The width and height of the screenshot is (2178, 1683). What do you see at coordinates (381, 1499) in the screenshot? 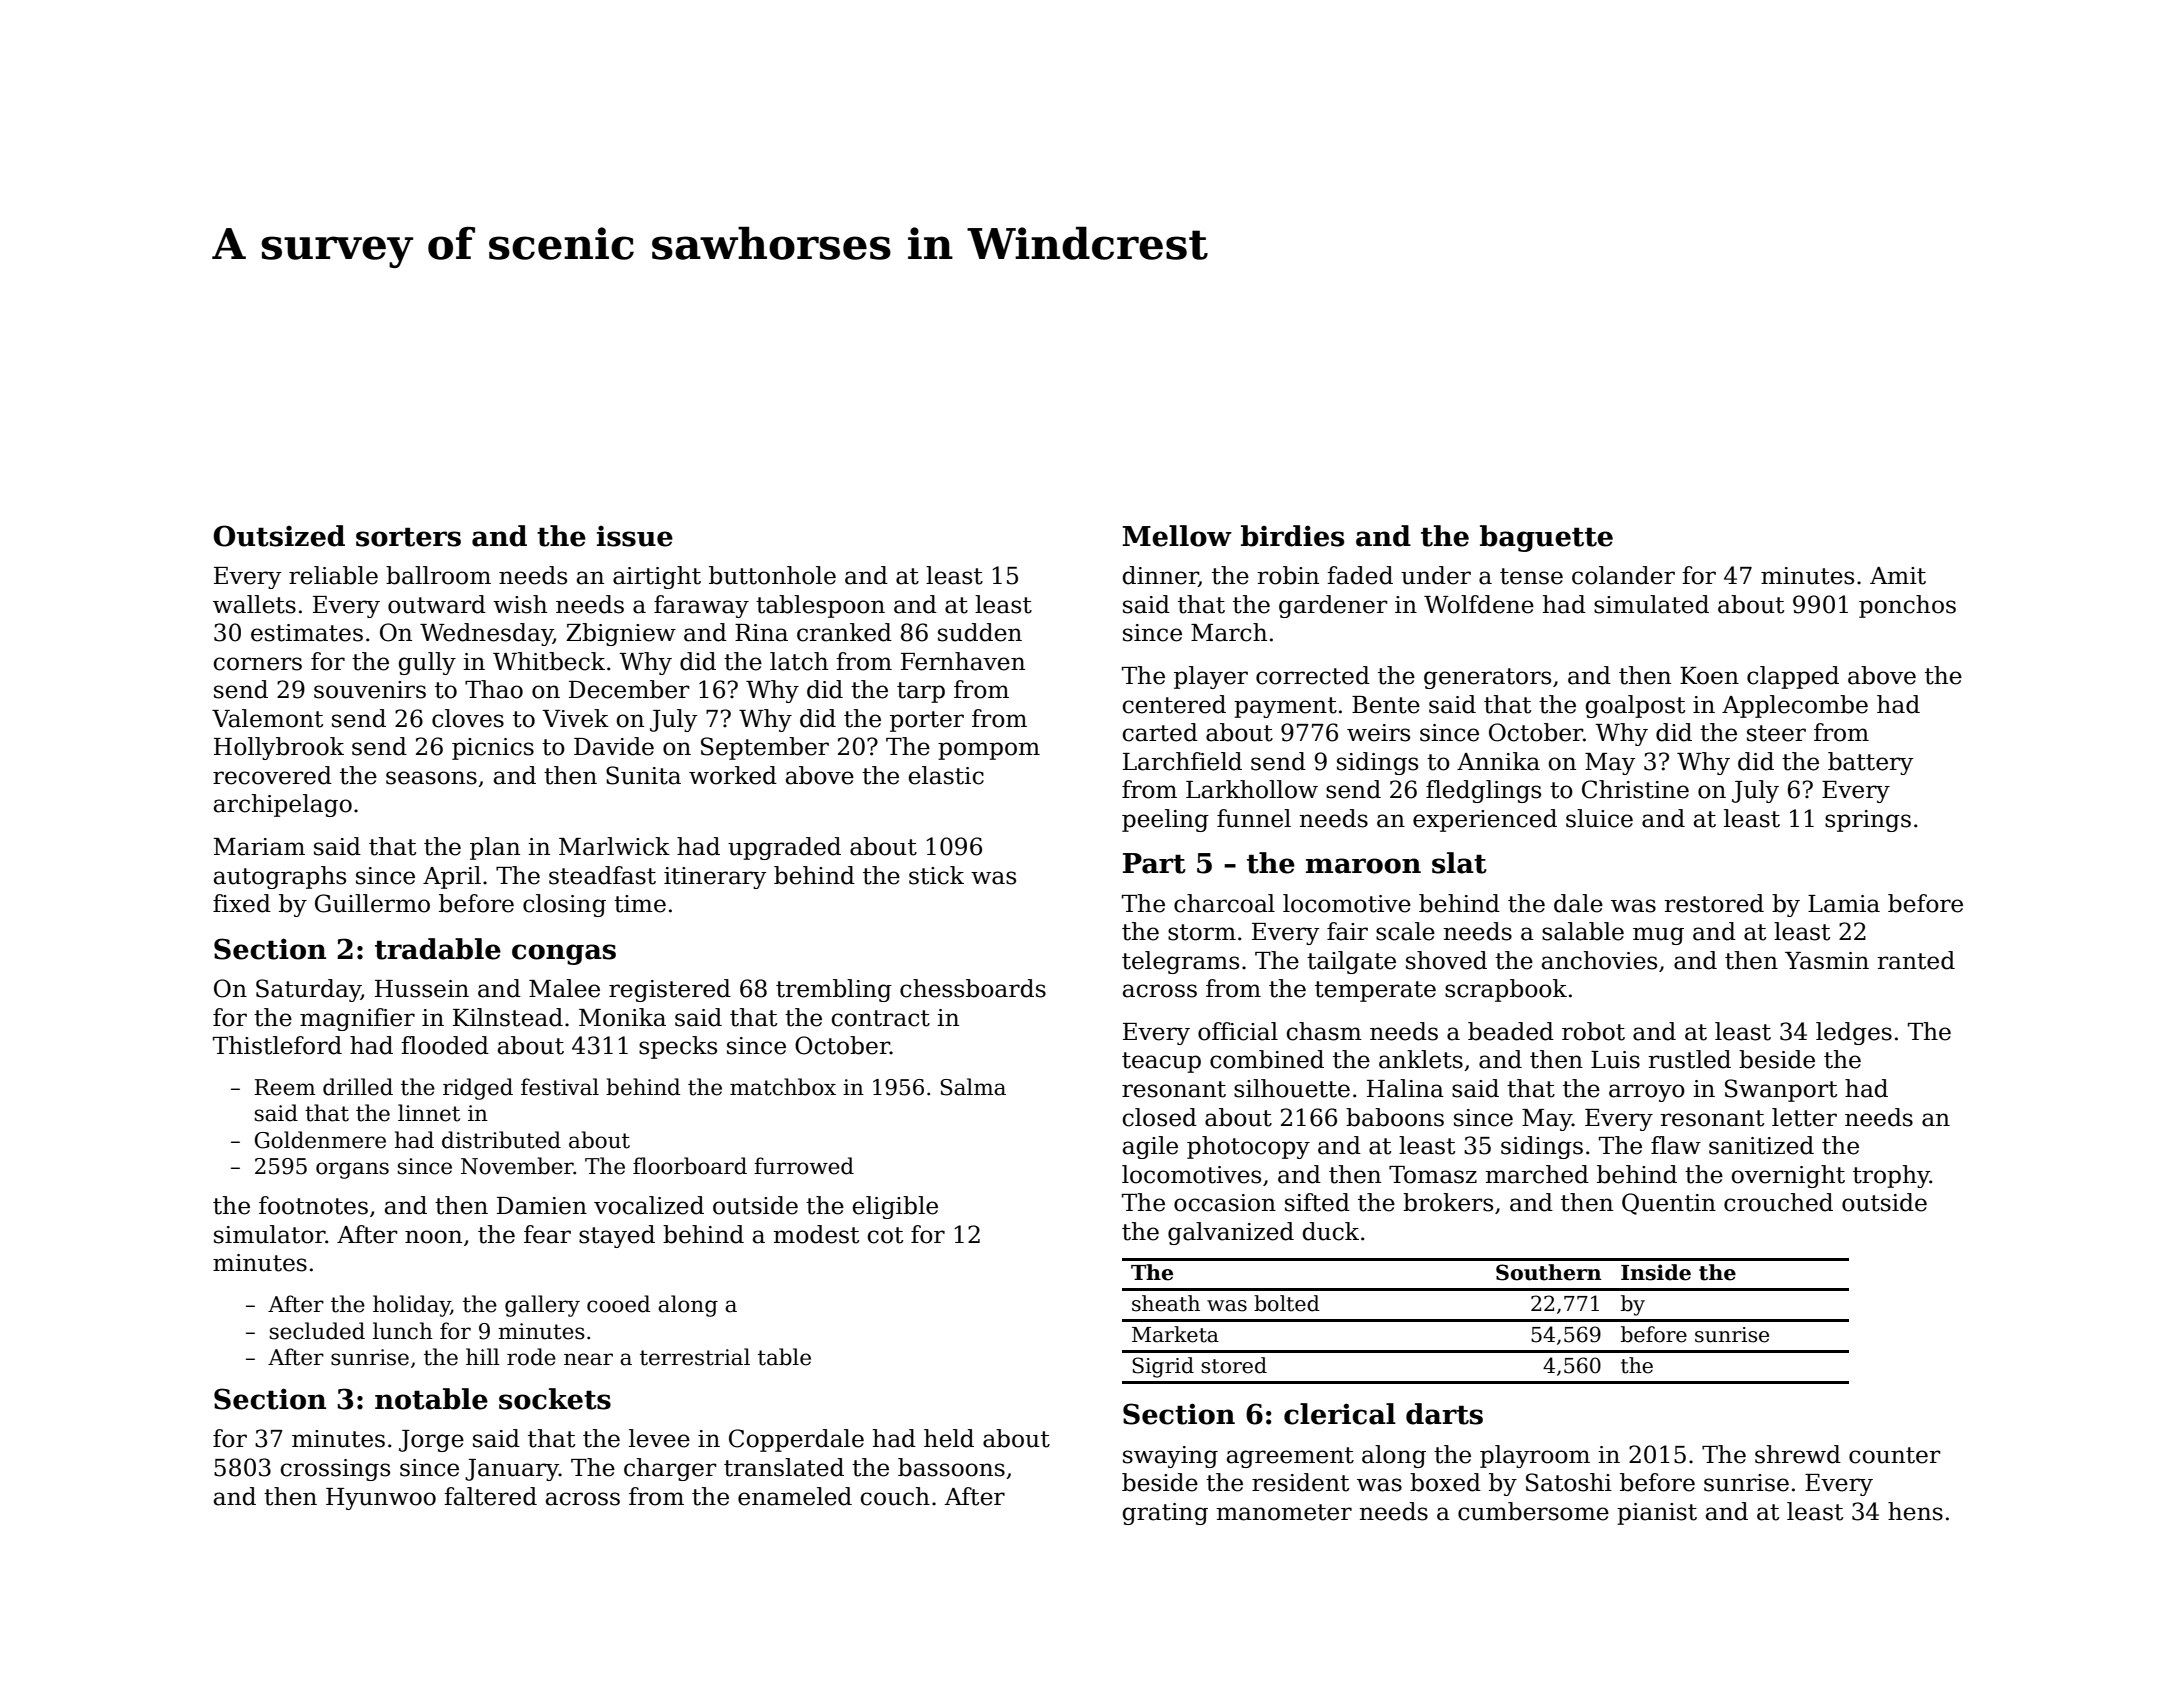
I see `Hyunwoo` at bounding box center [381, 1499].
